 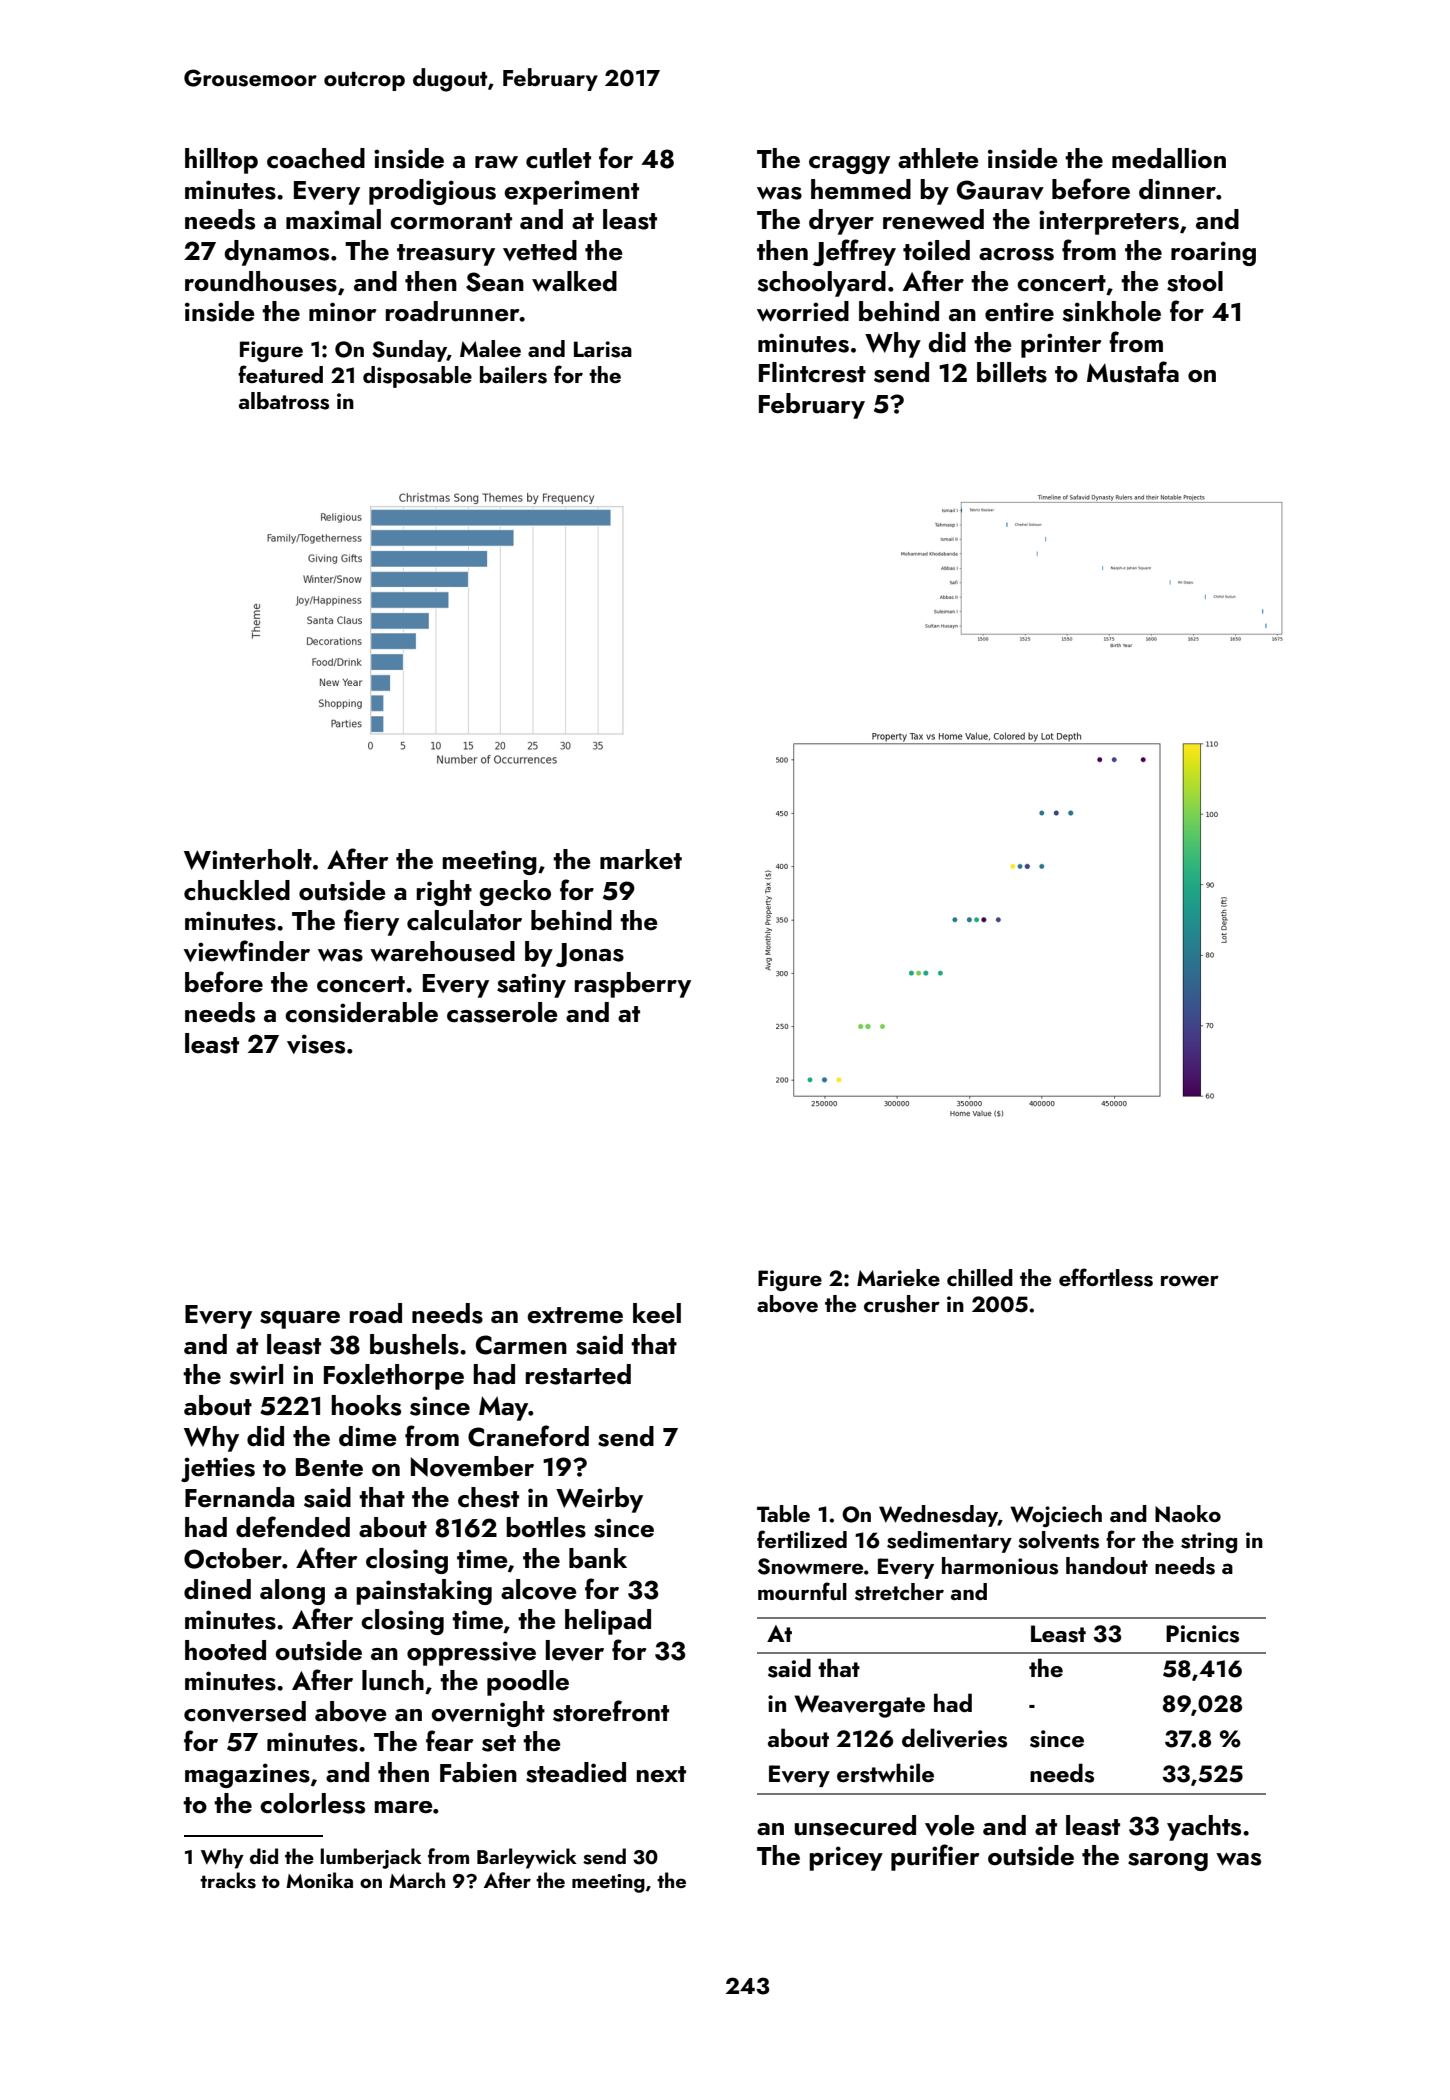 I want to click on market, so click(x=641, y=859).
